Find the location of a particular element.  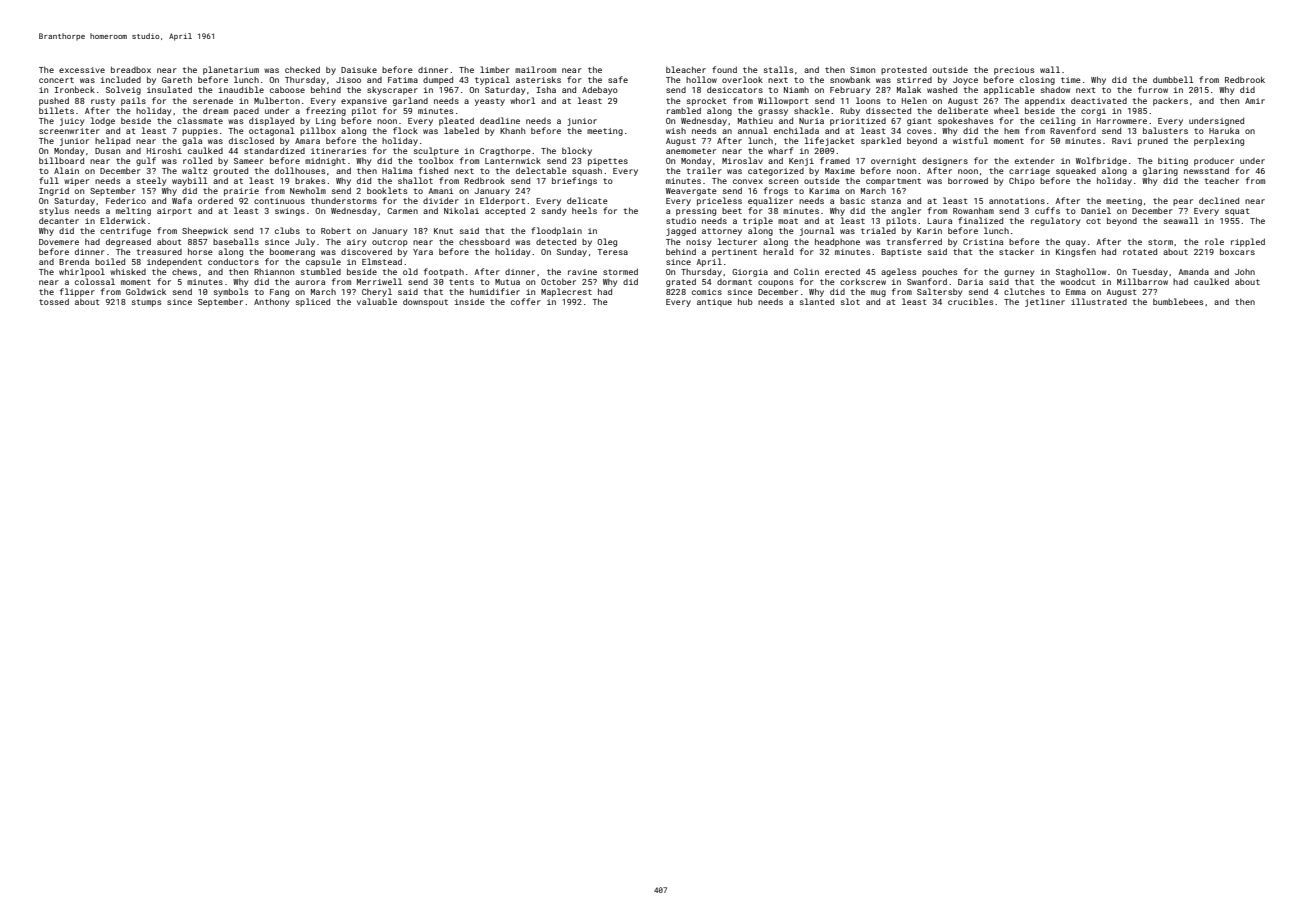

applicable is located at coordinates (1009, 90).
